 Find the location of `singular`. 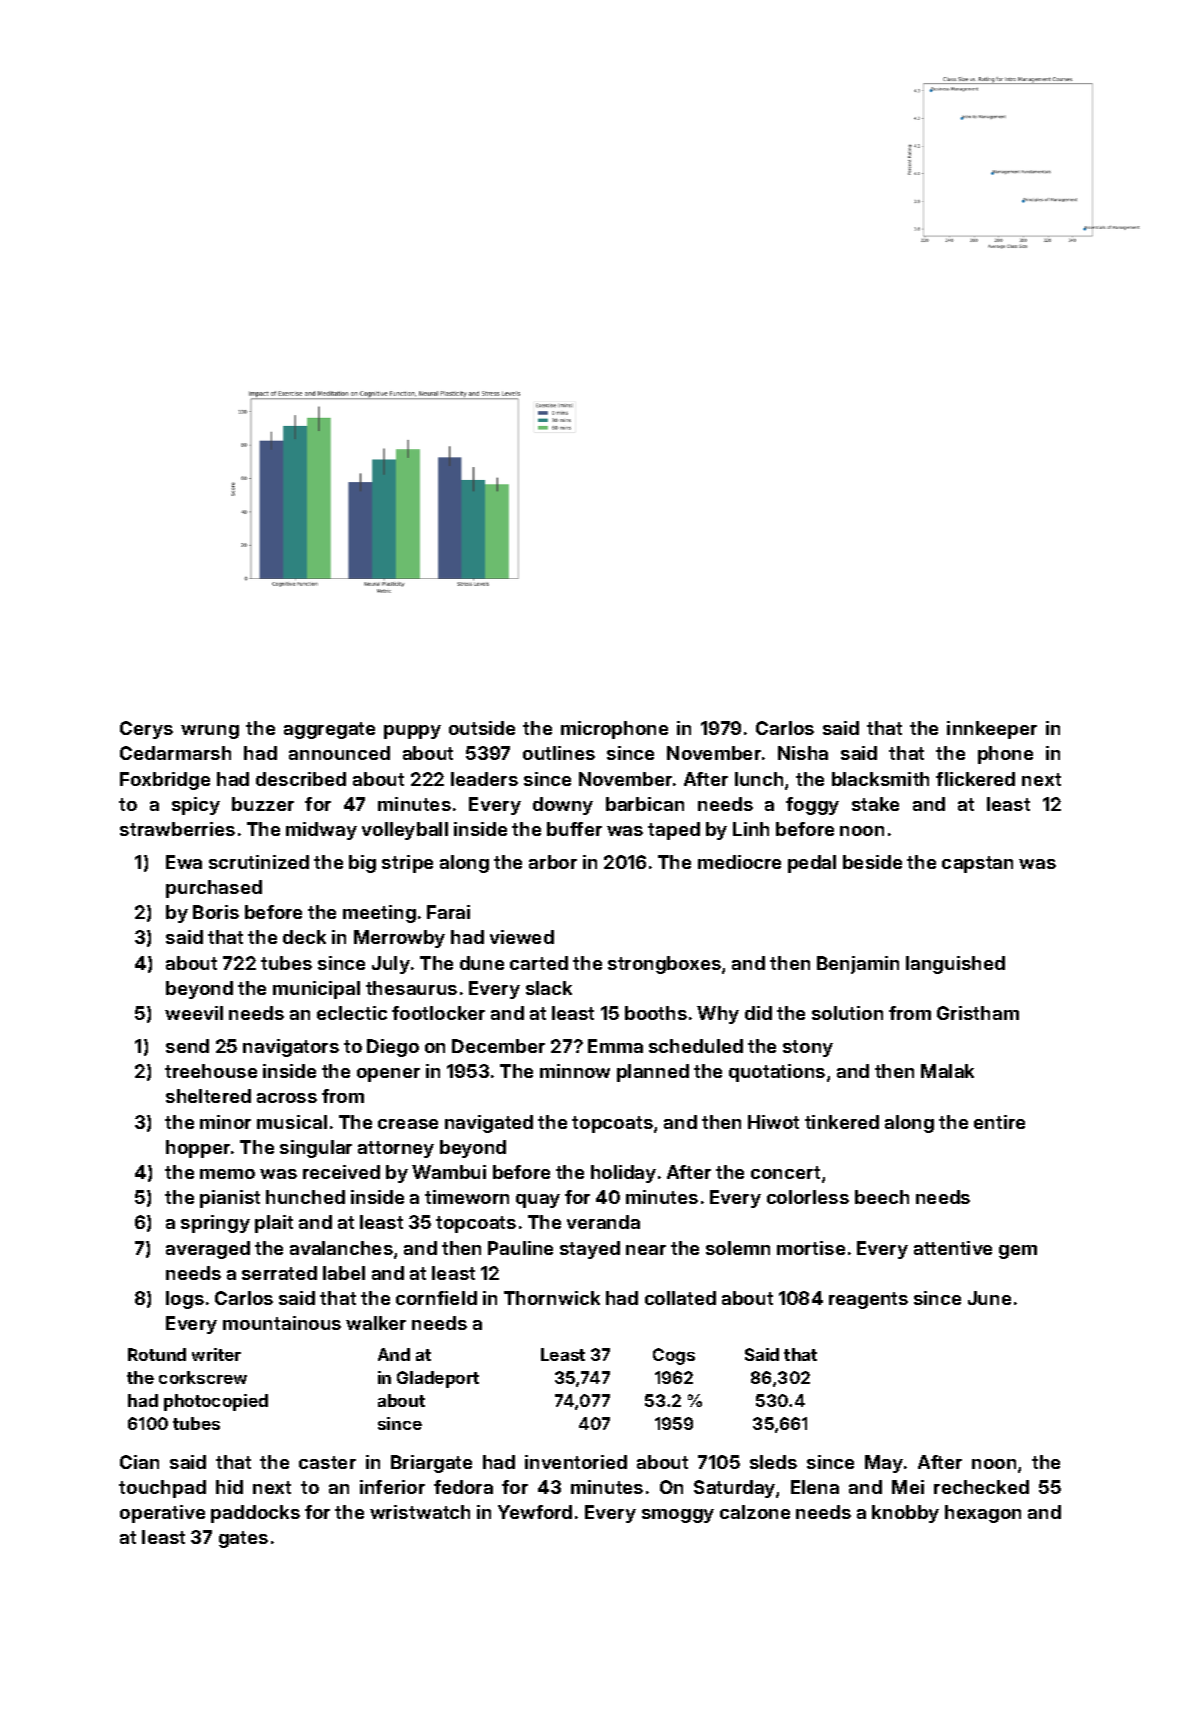

singular is located at coordinates (316, 1149).
